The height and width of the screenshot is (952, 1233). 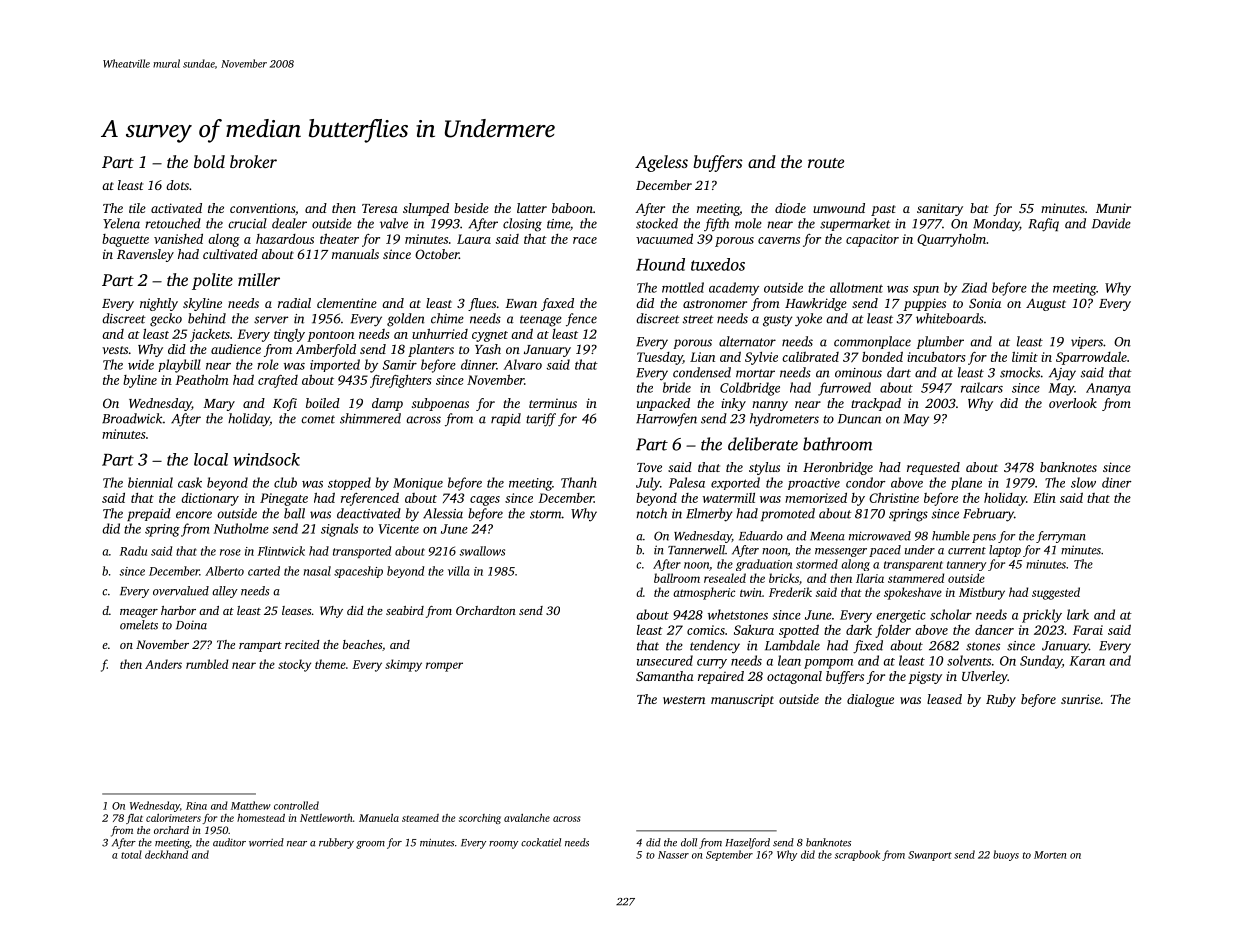 I want to click on spokeshave, so click(x=913, y=593).
